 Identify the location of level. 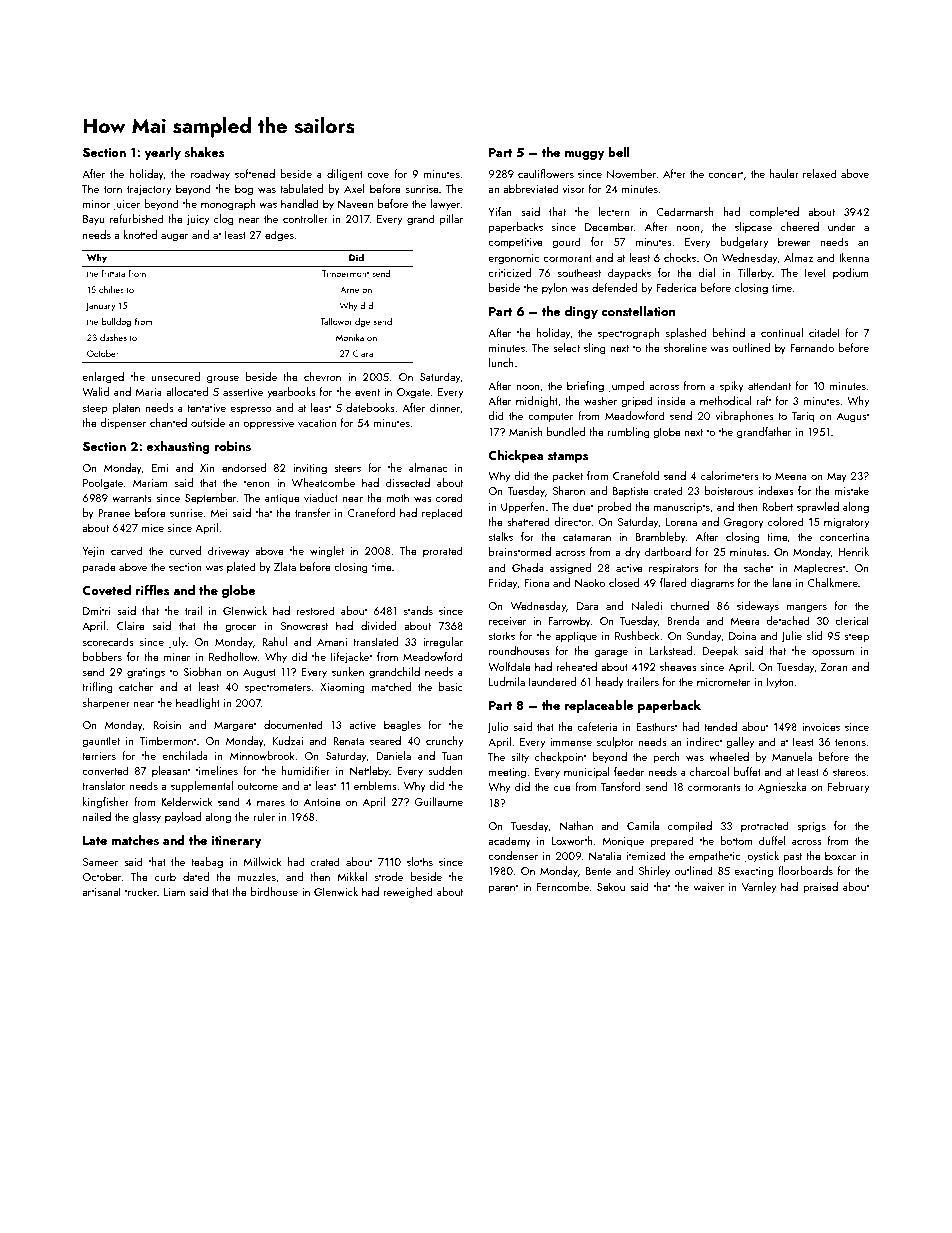
(815, 272).
